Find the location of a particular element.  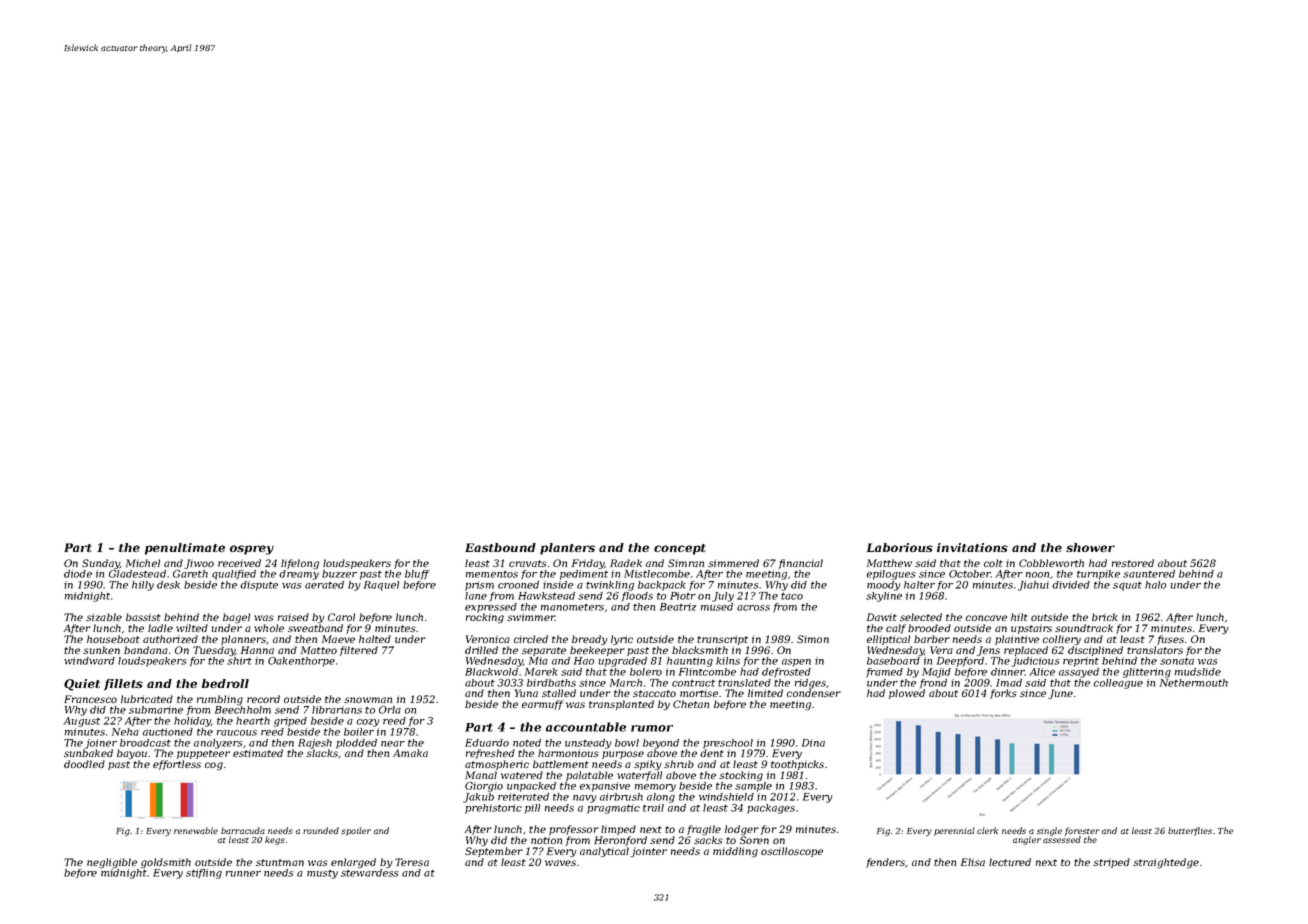

Nethermouth is located at coordinates (1194, 683).
